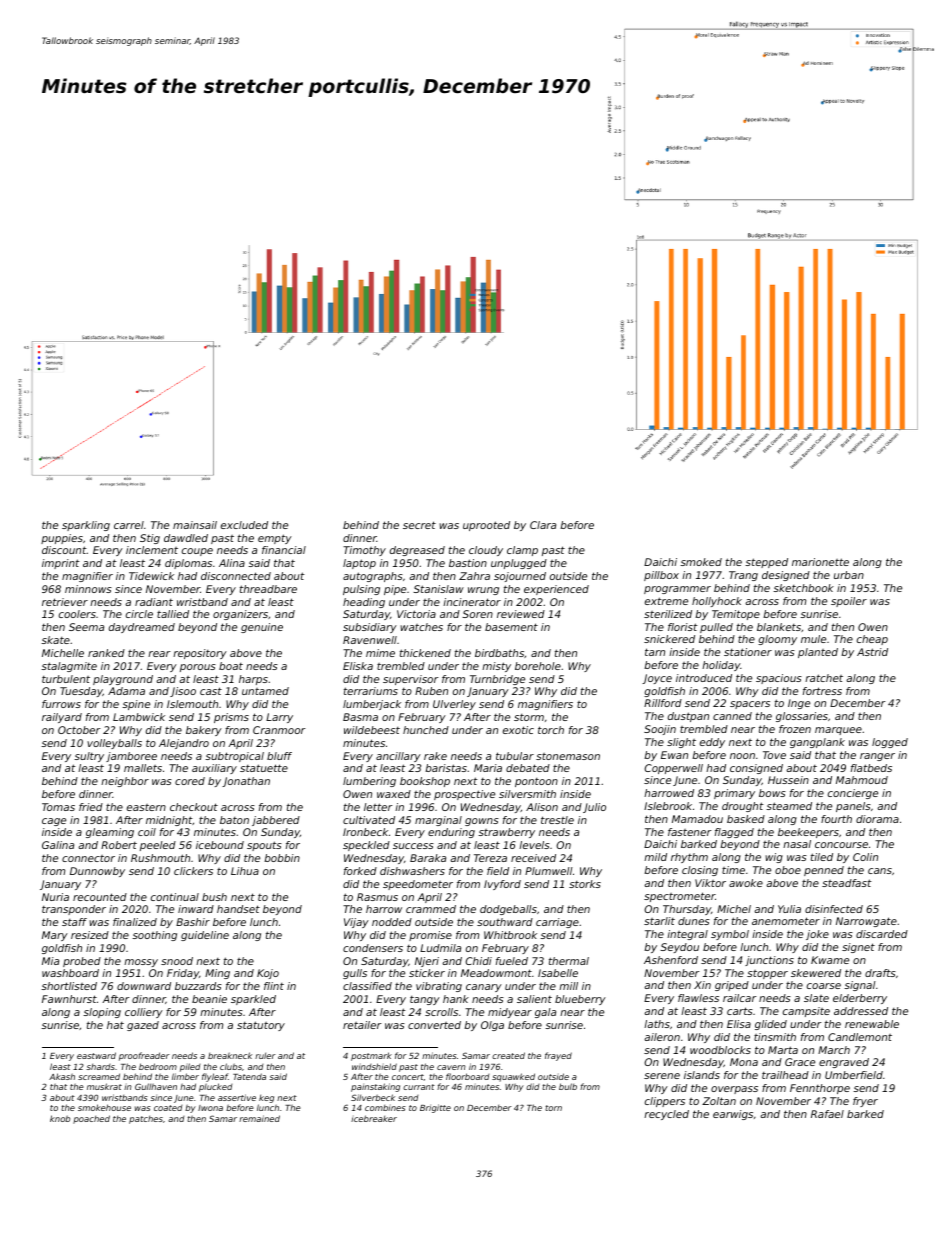 The height and width of the page is (1233, 952). I want to click on volleyballs, so click(114, 744).
